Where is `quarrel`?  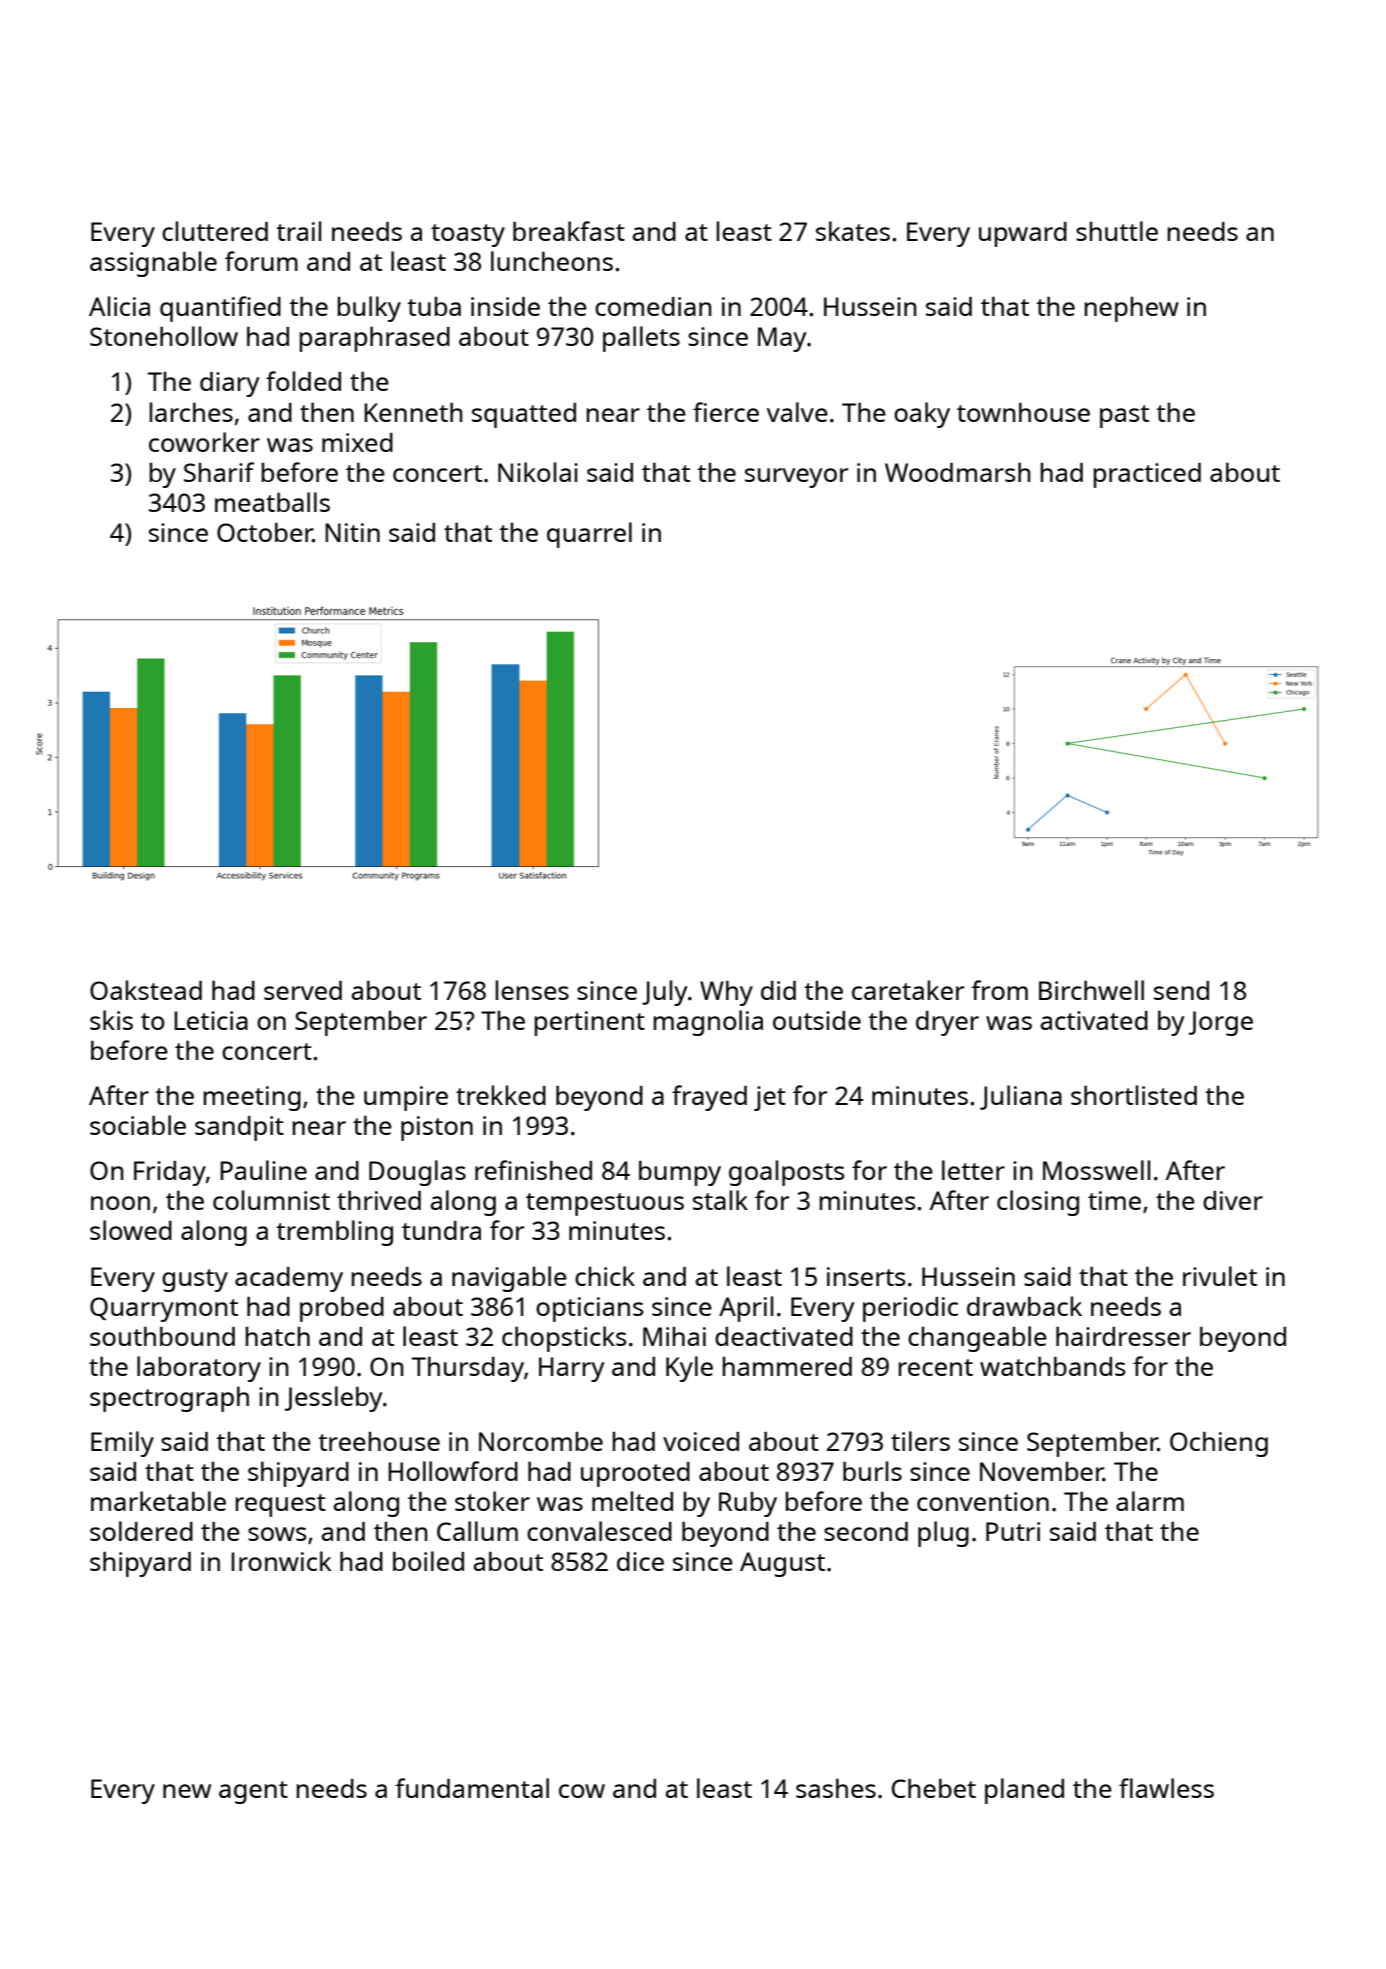
quarrel is located at coordinates (589, 535).
